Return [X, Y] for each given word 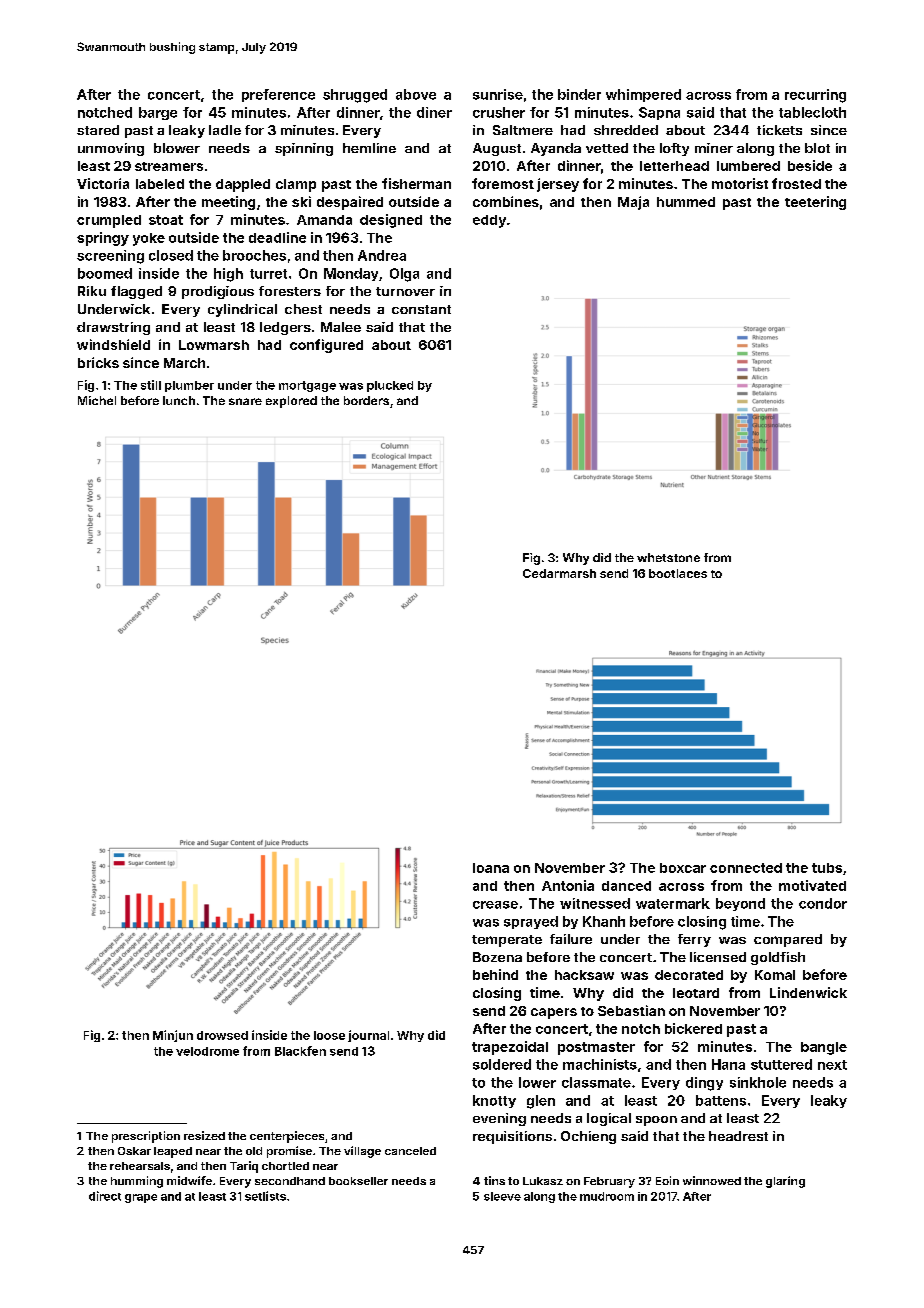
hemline [369, 148]
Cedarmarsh [559, 573]
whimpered [643, 95]
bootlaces [678, 573]
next [832, 1065]
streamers [169, 166]
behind [495, 974]
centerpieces [287, 1137]
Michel [97, 400]
